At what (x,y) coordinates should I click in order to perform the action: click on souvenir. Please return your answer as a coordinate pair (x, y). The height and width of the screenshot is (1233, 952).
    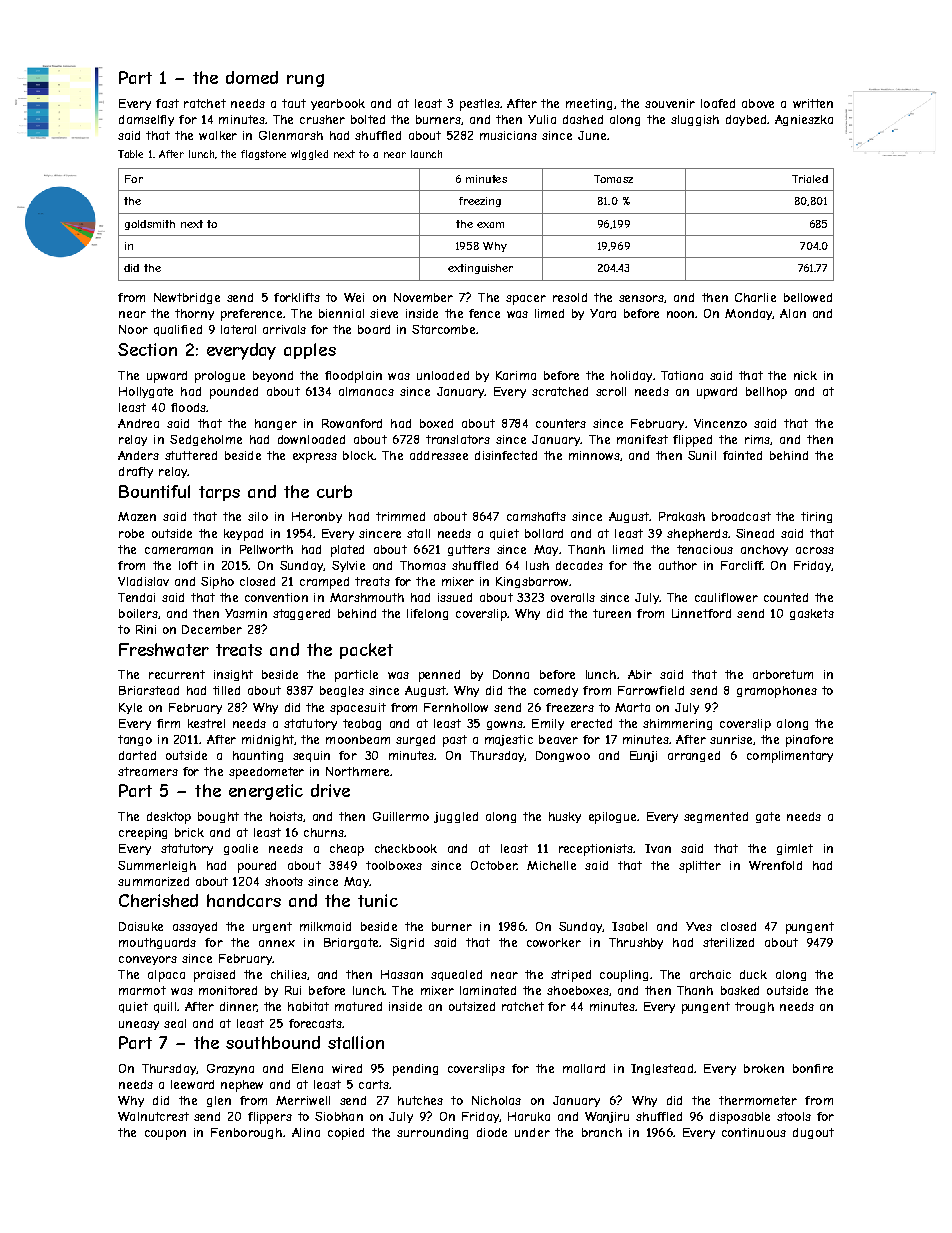
    Looking at the image, I should click on (670, 103).
